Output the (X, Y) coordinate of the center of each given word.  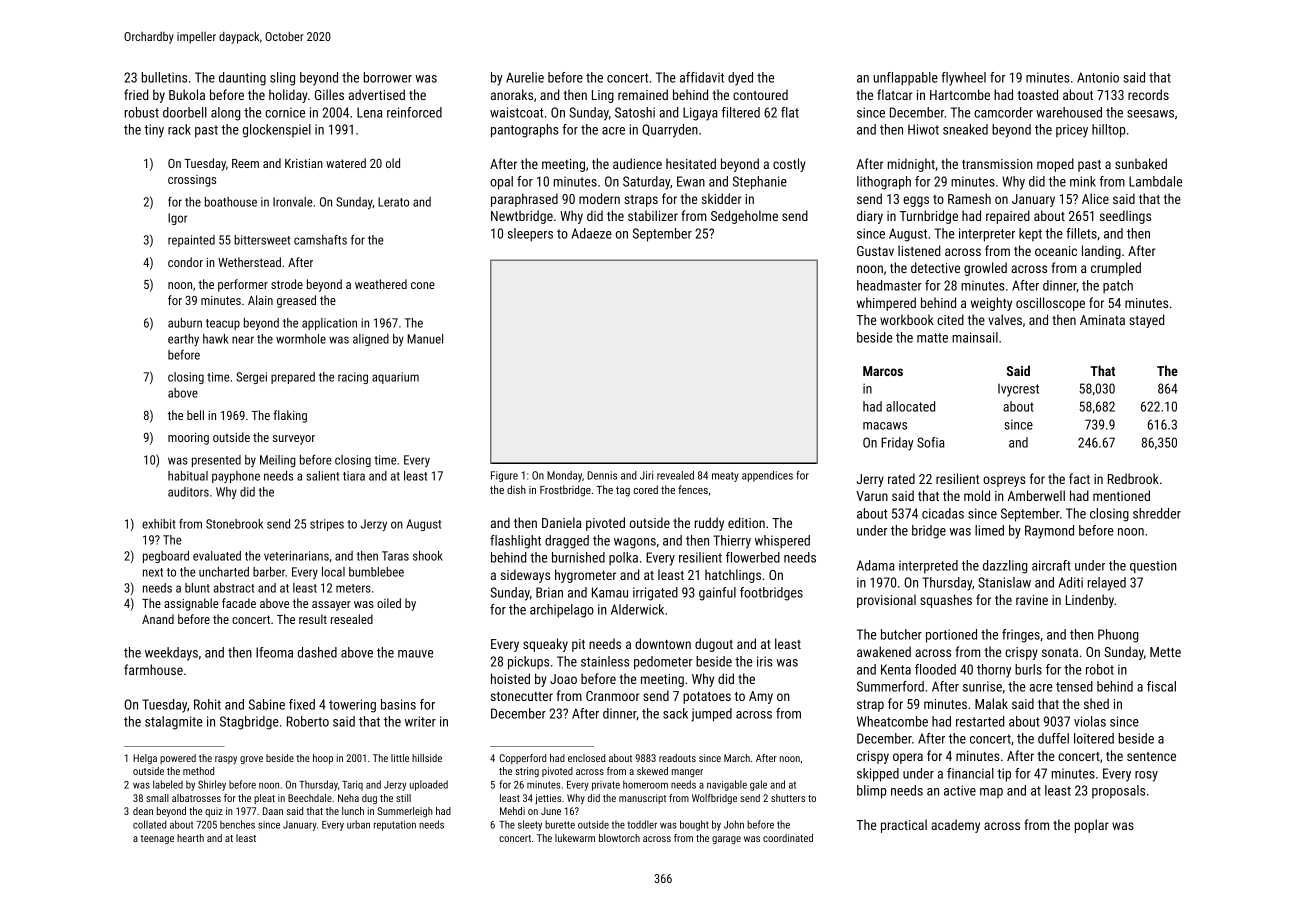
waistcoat (516, 112)
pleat (264, 799)
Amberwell (1036, 495)
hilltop (1108, 131)
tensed (1074, 686)
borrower (388, 77)
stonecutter (522, 696)
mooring (188, 439)
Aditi (1070, 582)
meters (353, 588)
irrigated (655, 594)
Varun (872, 496)
